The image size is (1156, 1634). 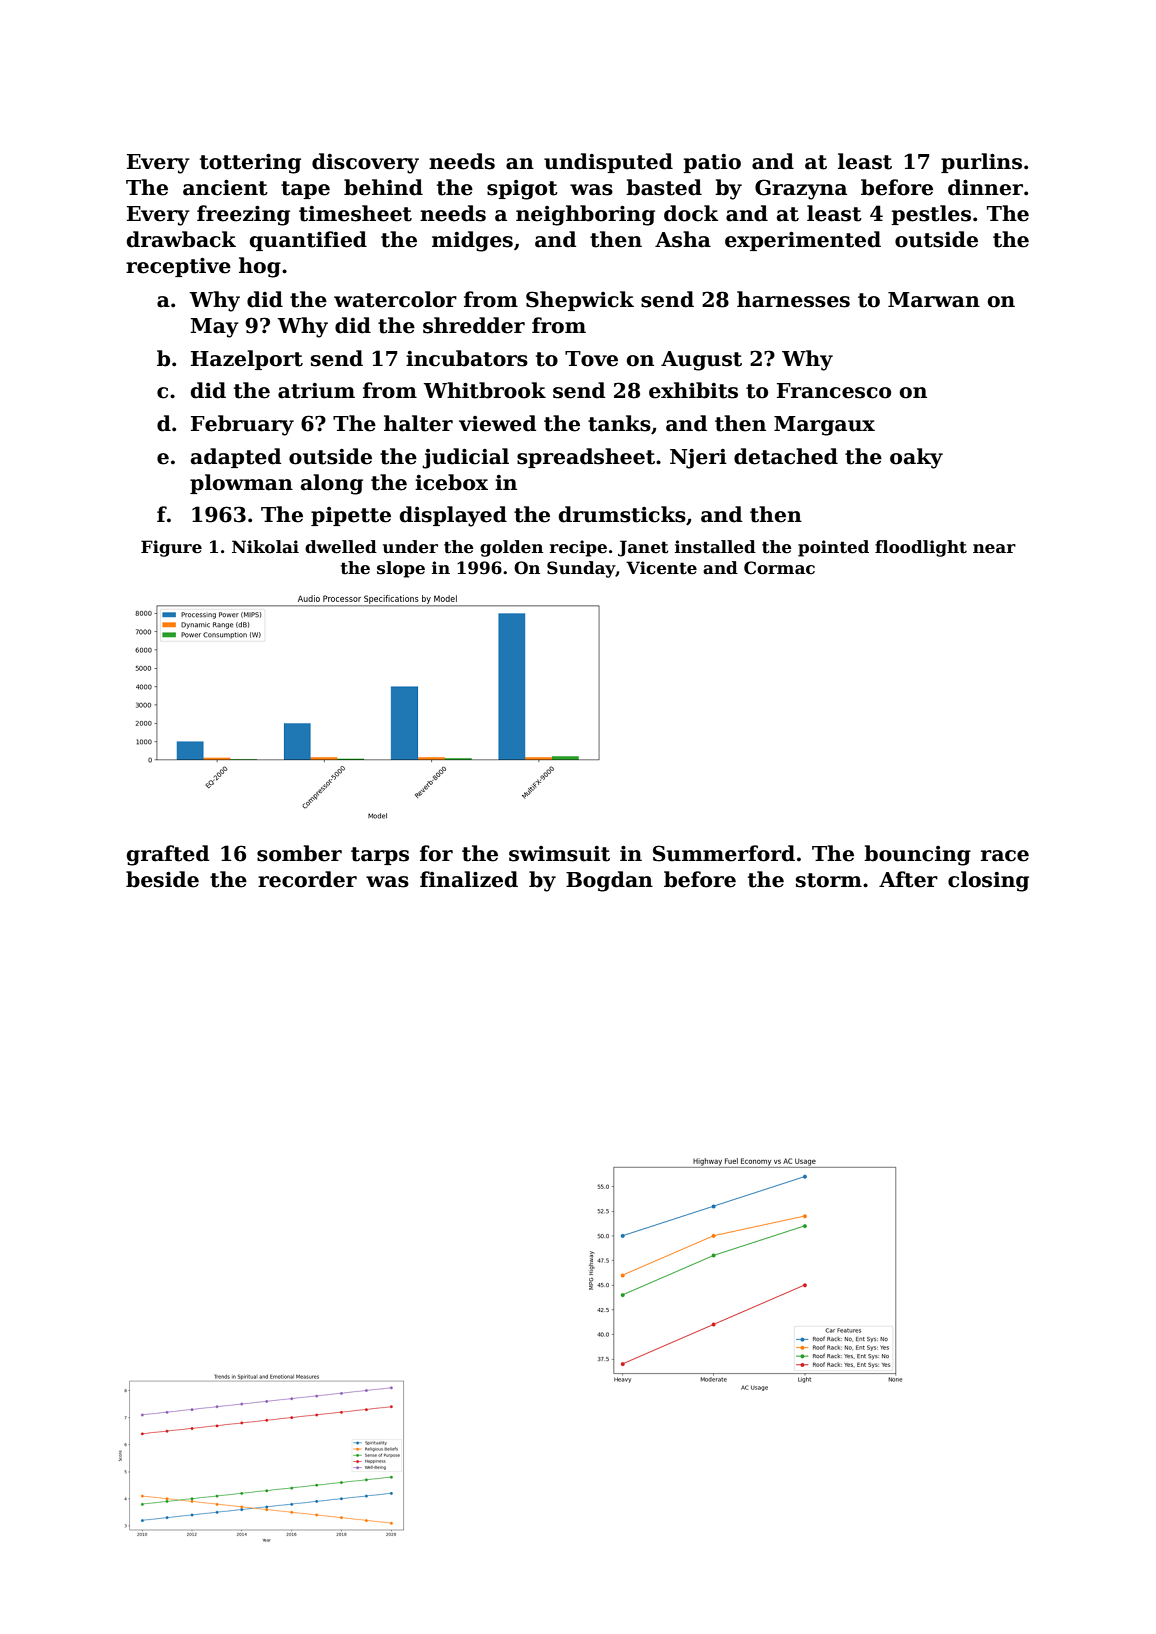 I want to click on Cormac, so click(x=779, y=568).
